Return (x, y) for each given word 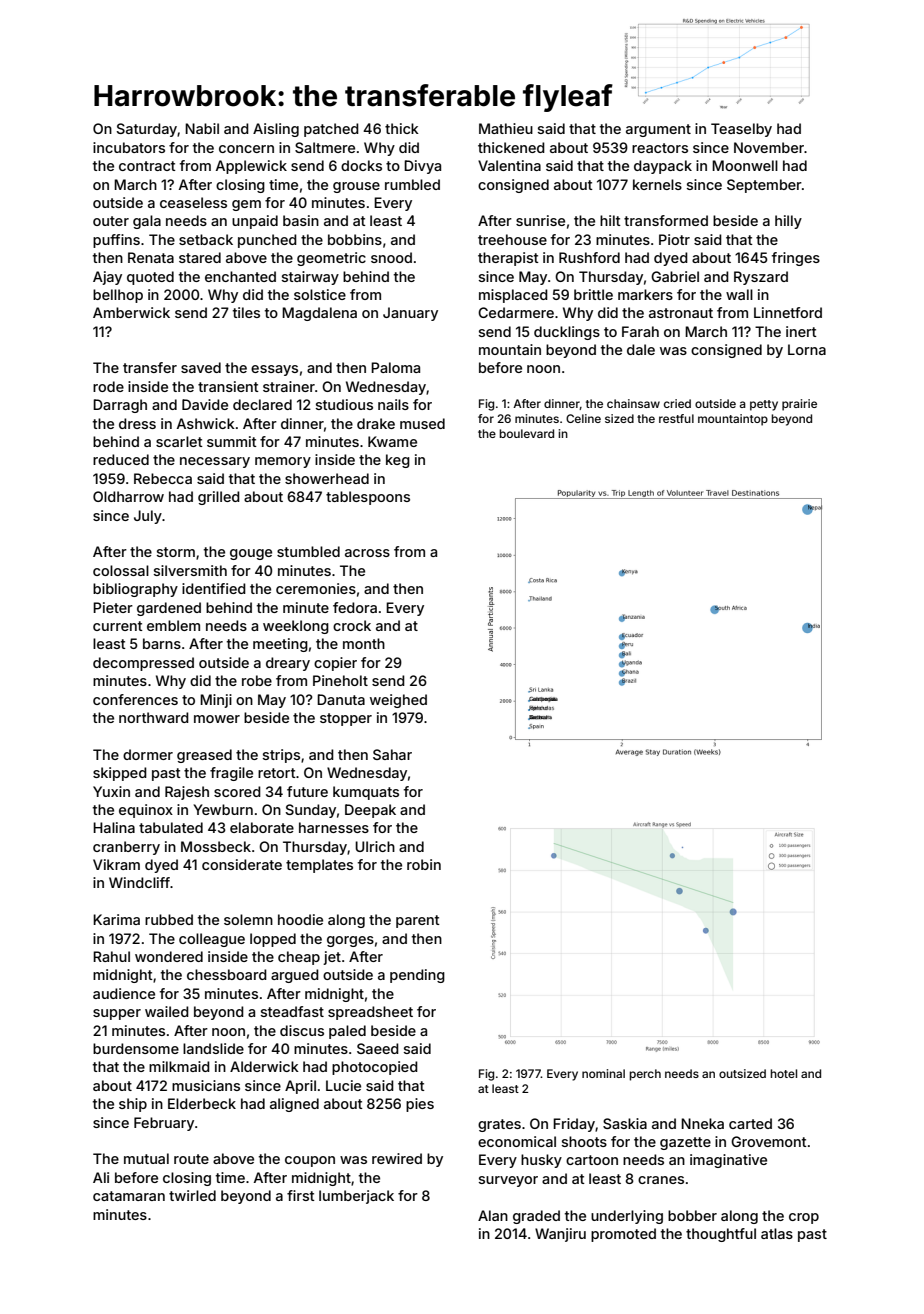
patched (331, 130)
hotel (783, 1073)
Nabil (202, 128)
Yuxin (111, 791)
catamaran (129, 1196)
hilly (788, 222)
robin (424, 864)
